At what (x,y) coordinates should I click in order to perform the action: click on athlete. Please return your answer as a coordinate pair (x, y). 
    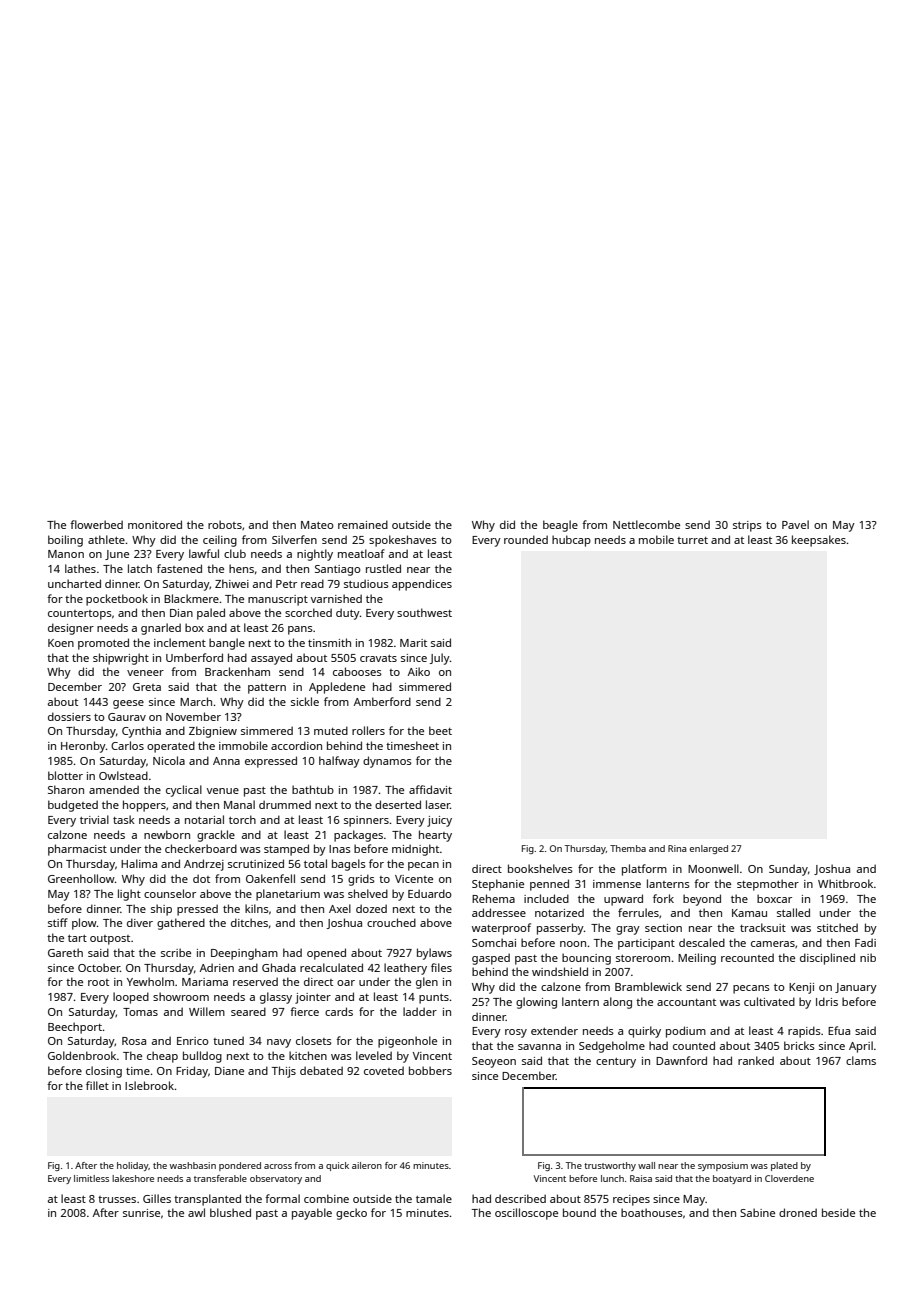
    Looking at the image, I should click on (106, 539).
